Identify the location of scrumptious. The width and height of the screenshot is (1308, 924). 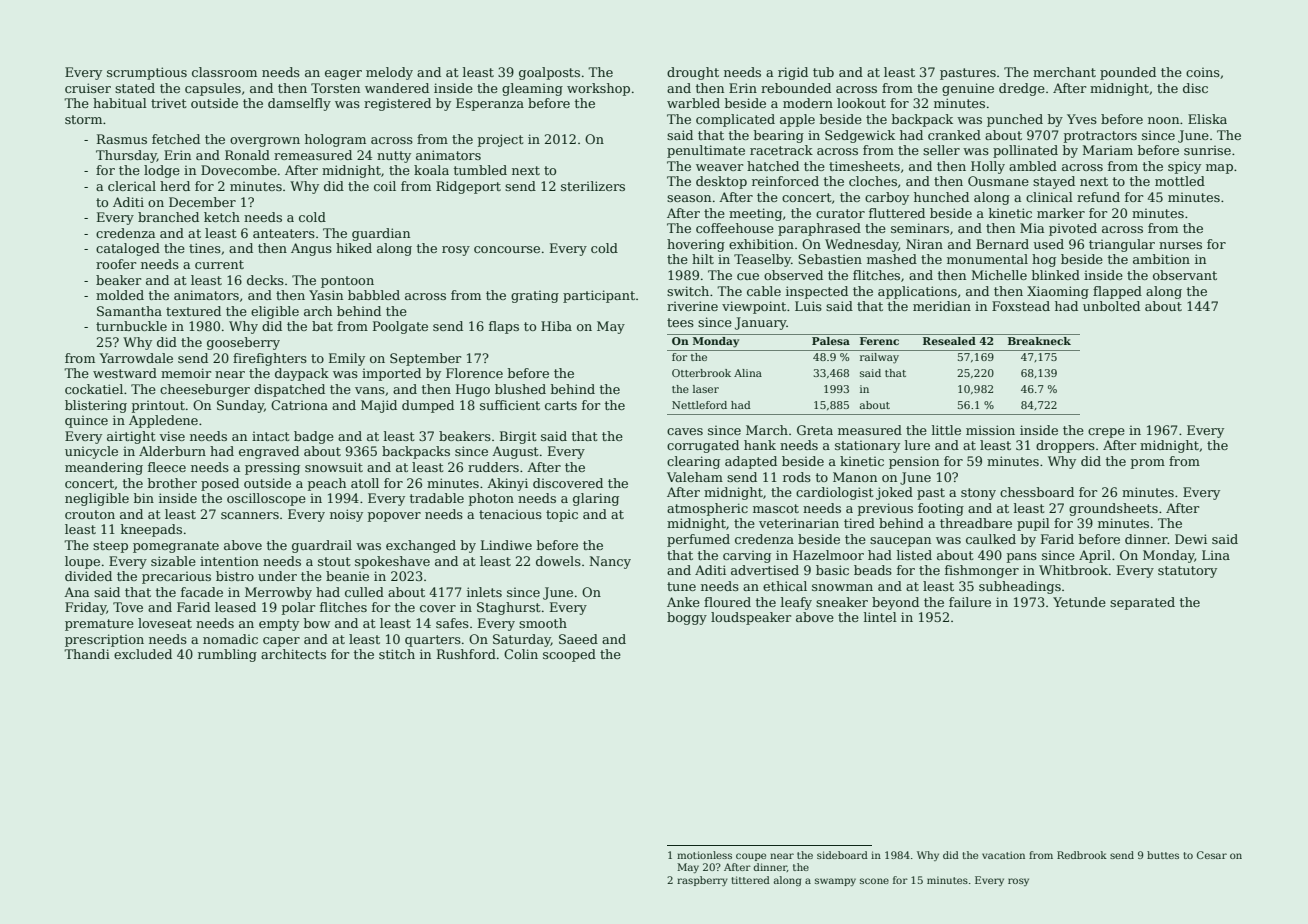
(147, 73).
